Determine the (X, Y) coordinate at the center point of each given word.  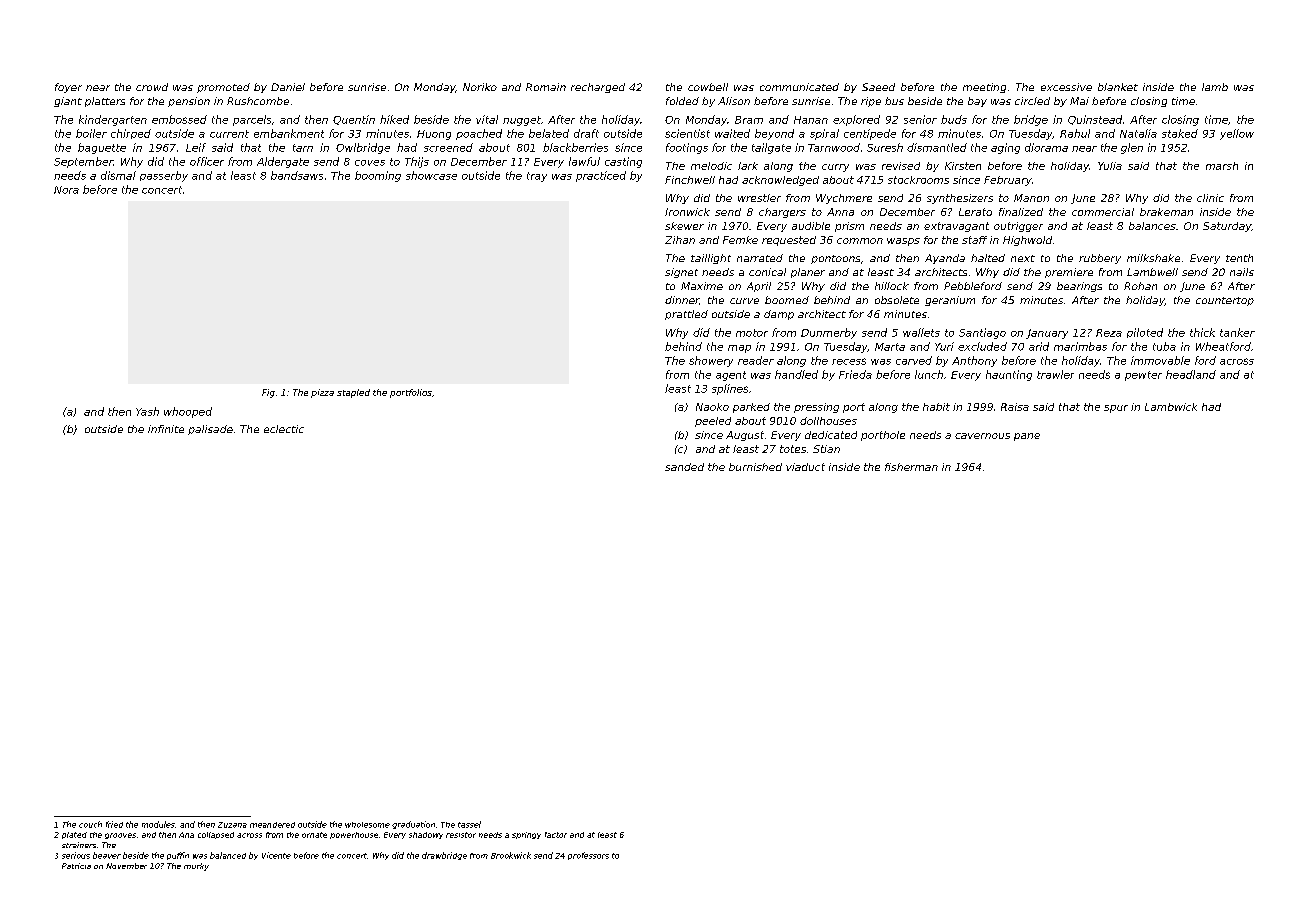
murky (196, 867)
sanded (684, 467)
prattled (686, 315)
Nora (66, 190)
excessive (1066, 87)
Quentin (354, 120)
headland (1191, 374)
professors (588, 856)
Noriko (480, 87)
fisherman (911, 467)
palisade (210, 430)
